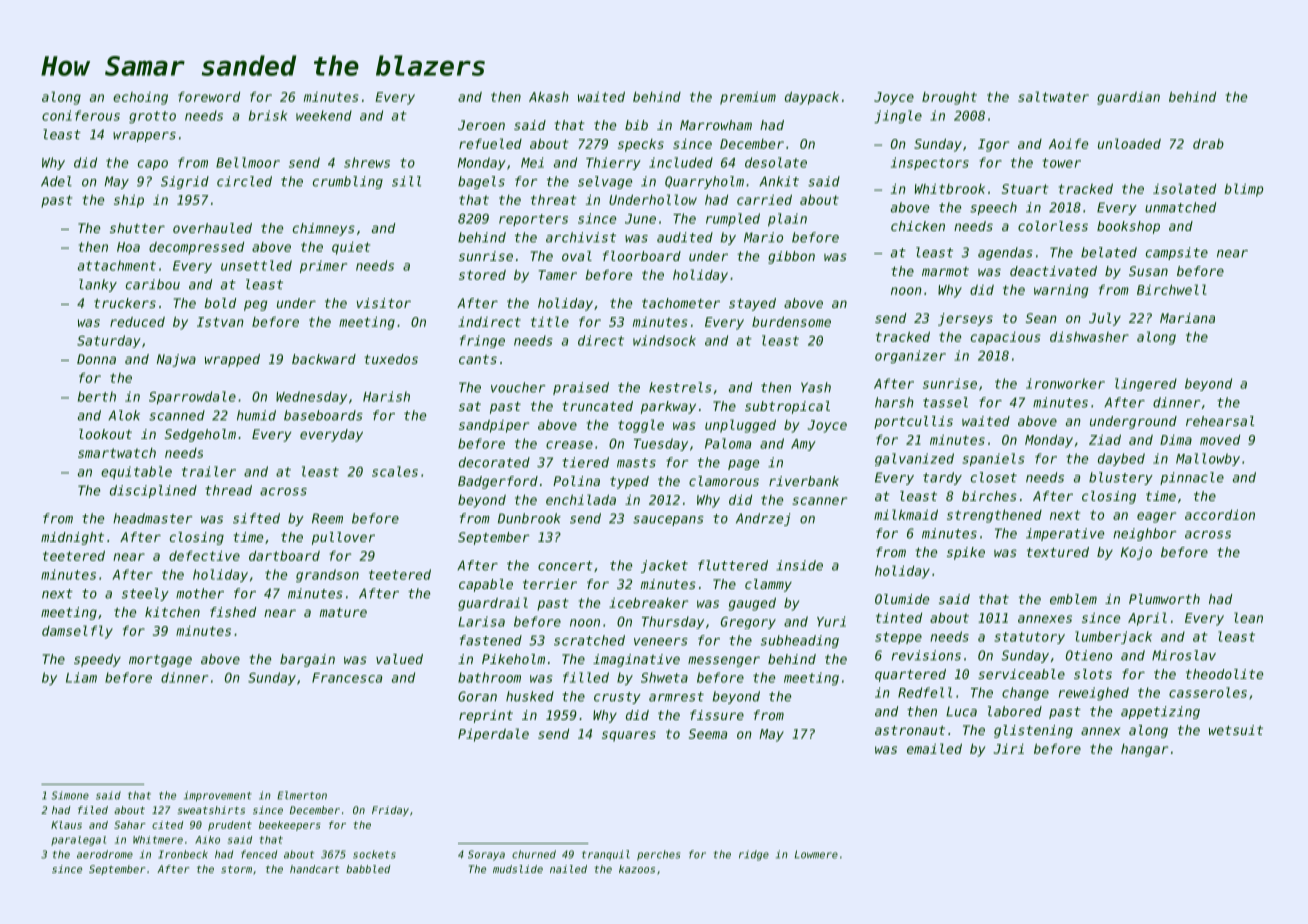 The height and width of the screenshot is (924, 1308). I want to click on attachment, so click(117, 265).
